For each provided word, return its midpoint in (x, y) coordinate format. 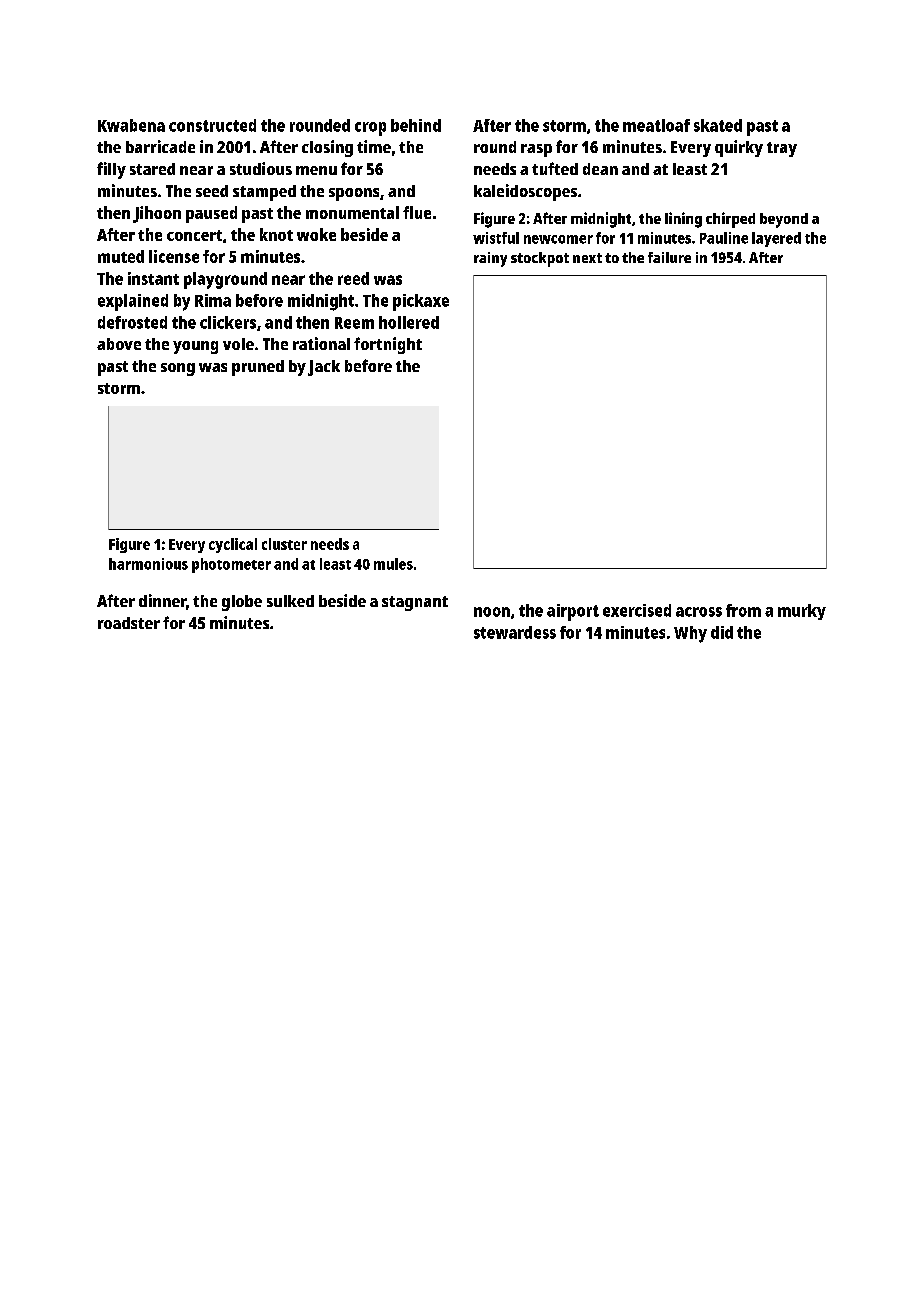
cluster (284, 544)
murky (802, 612)
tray (782, 149)
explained (133, 302)
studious (261, 168)
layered (776, 239)
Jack (324, 368)
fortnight (388, 345)
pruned (258, 368)
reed (353, 278)
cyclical (233, 545)
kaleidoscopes (525, 192)
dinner (162, 600)
